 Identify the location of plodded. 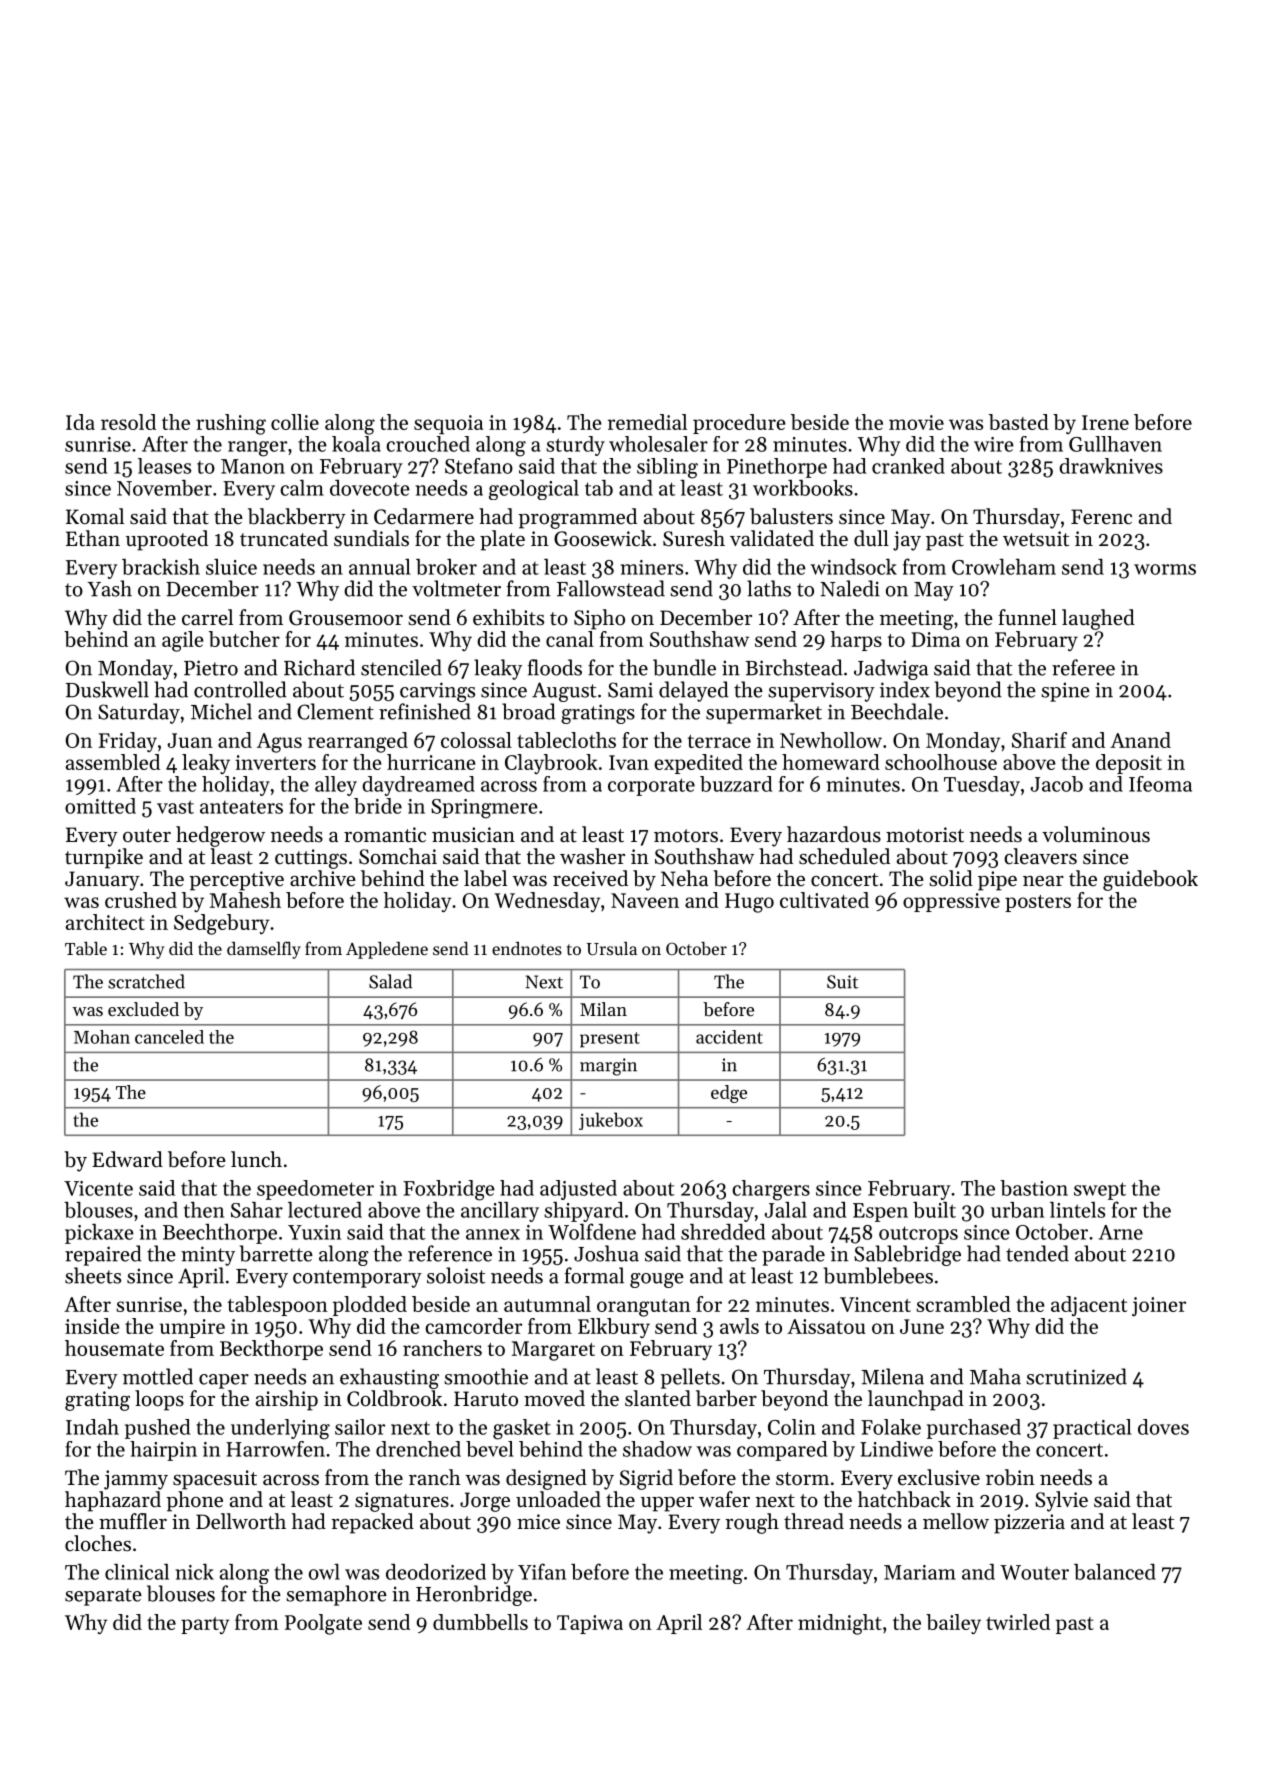
(370, 1306).
